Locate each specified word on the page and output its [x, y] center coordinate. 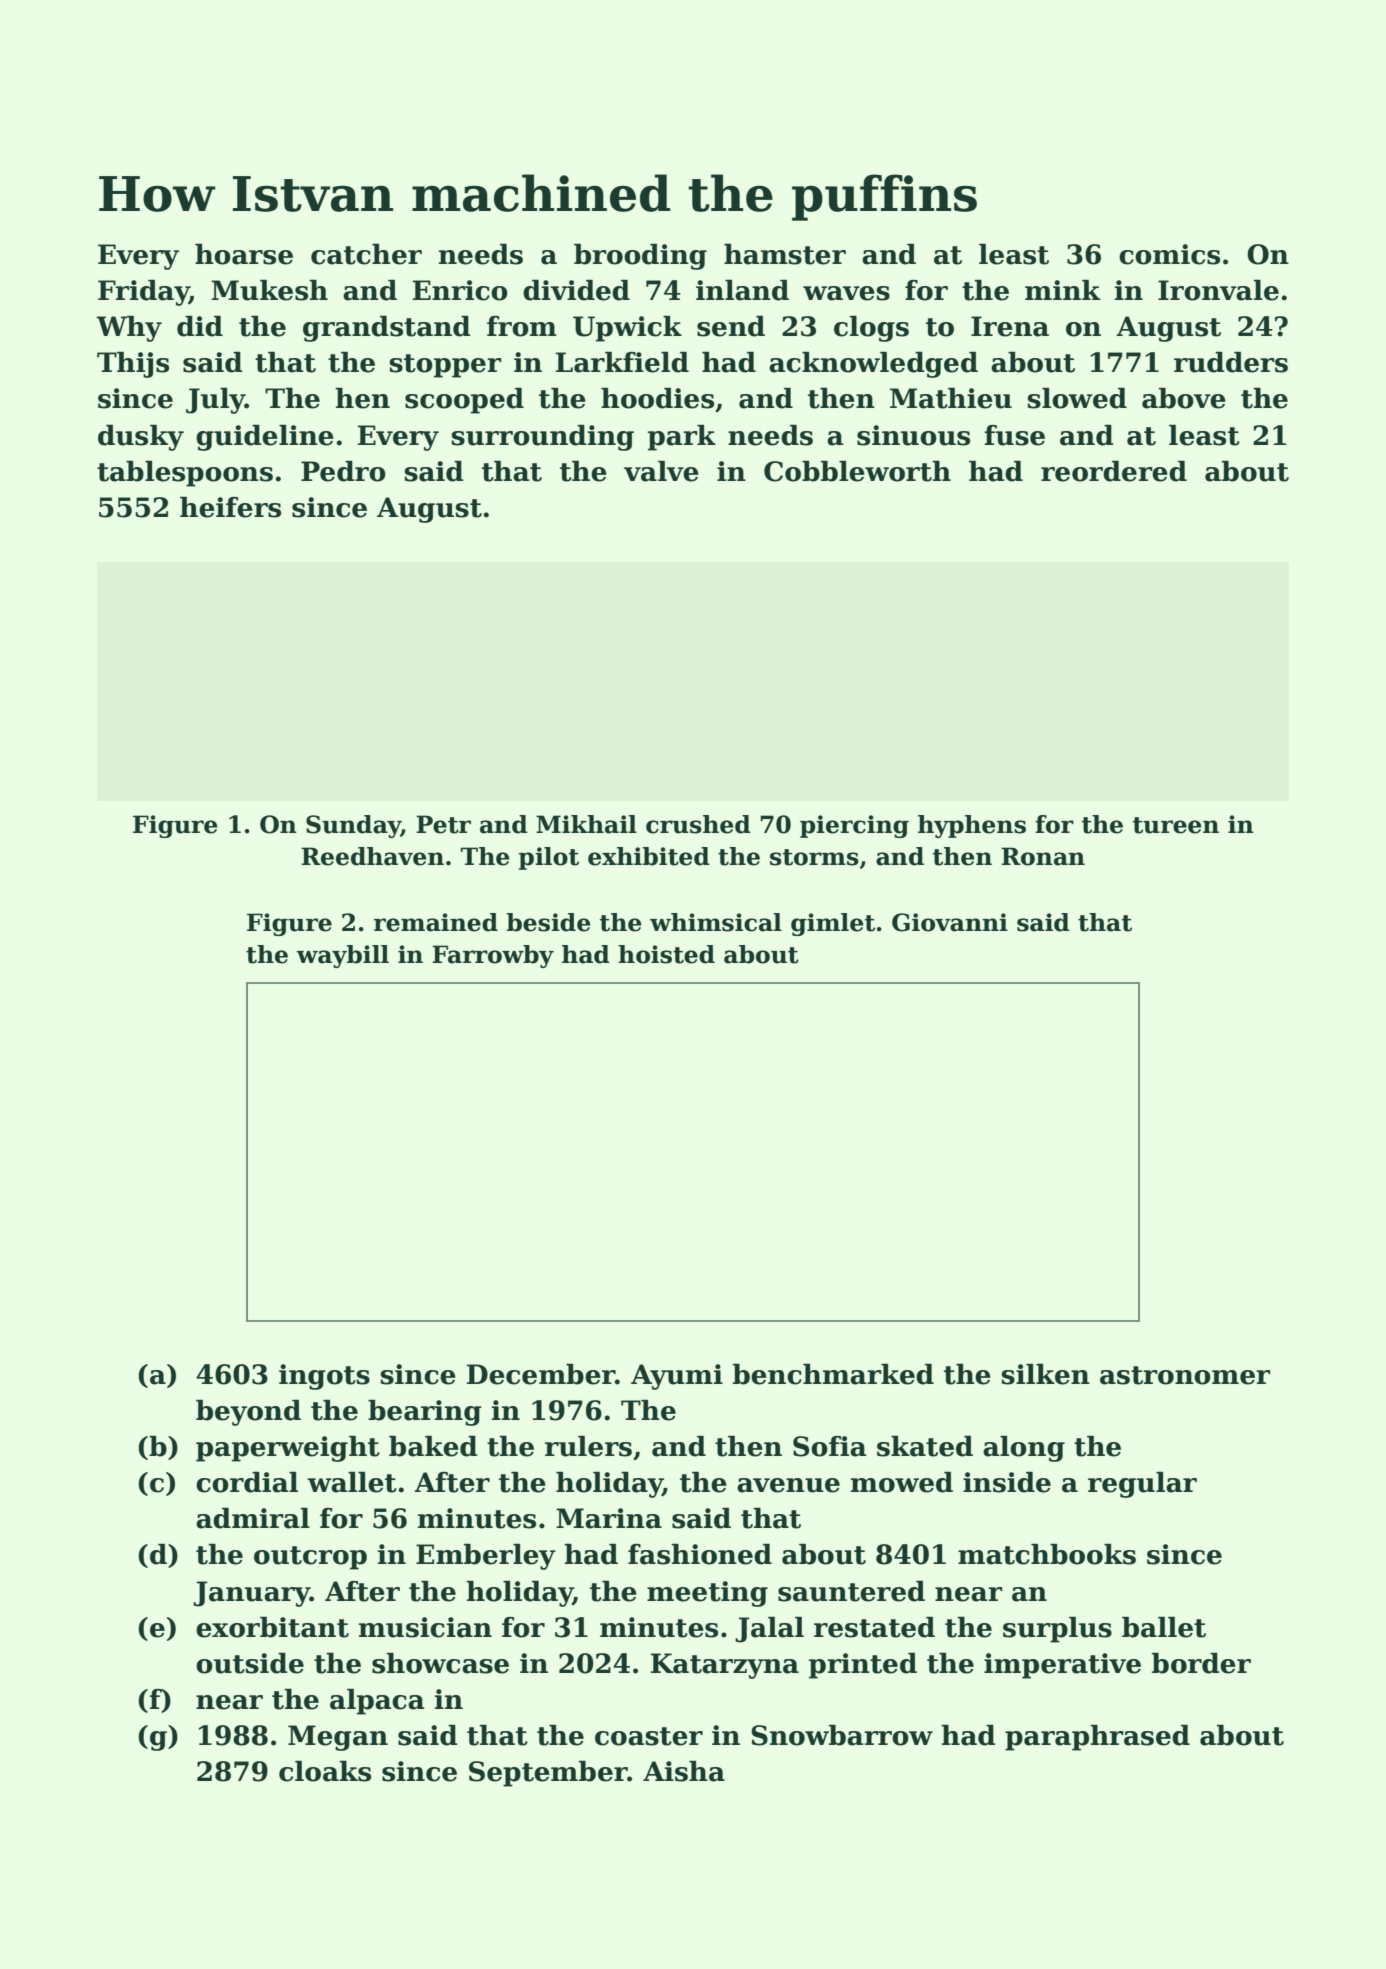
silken [1045, 1374]
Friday [143, 293]
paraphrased [1097, 1738]
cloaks [325, 1771]
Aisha [684, 1771]
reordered [1114, 471]
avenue [788, 1485]
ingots [324, 1377]
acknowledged [873, 365]
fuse [1014, 435]
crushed [698, 824]
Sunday [353, 826]
